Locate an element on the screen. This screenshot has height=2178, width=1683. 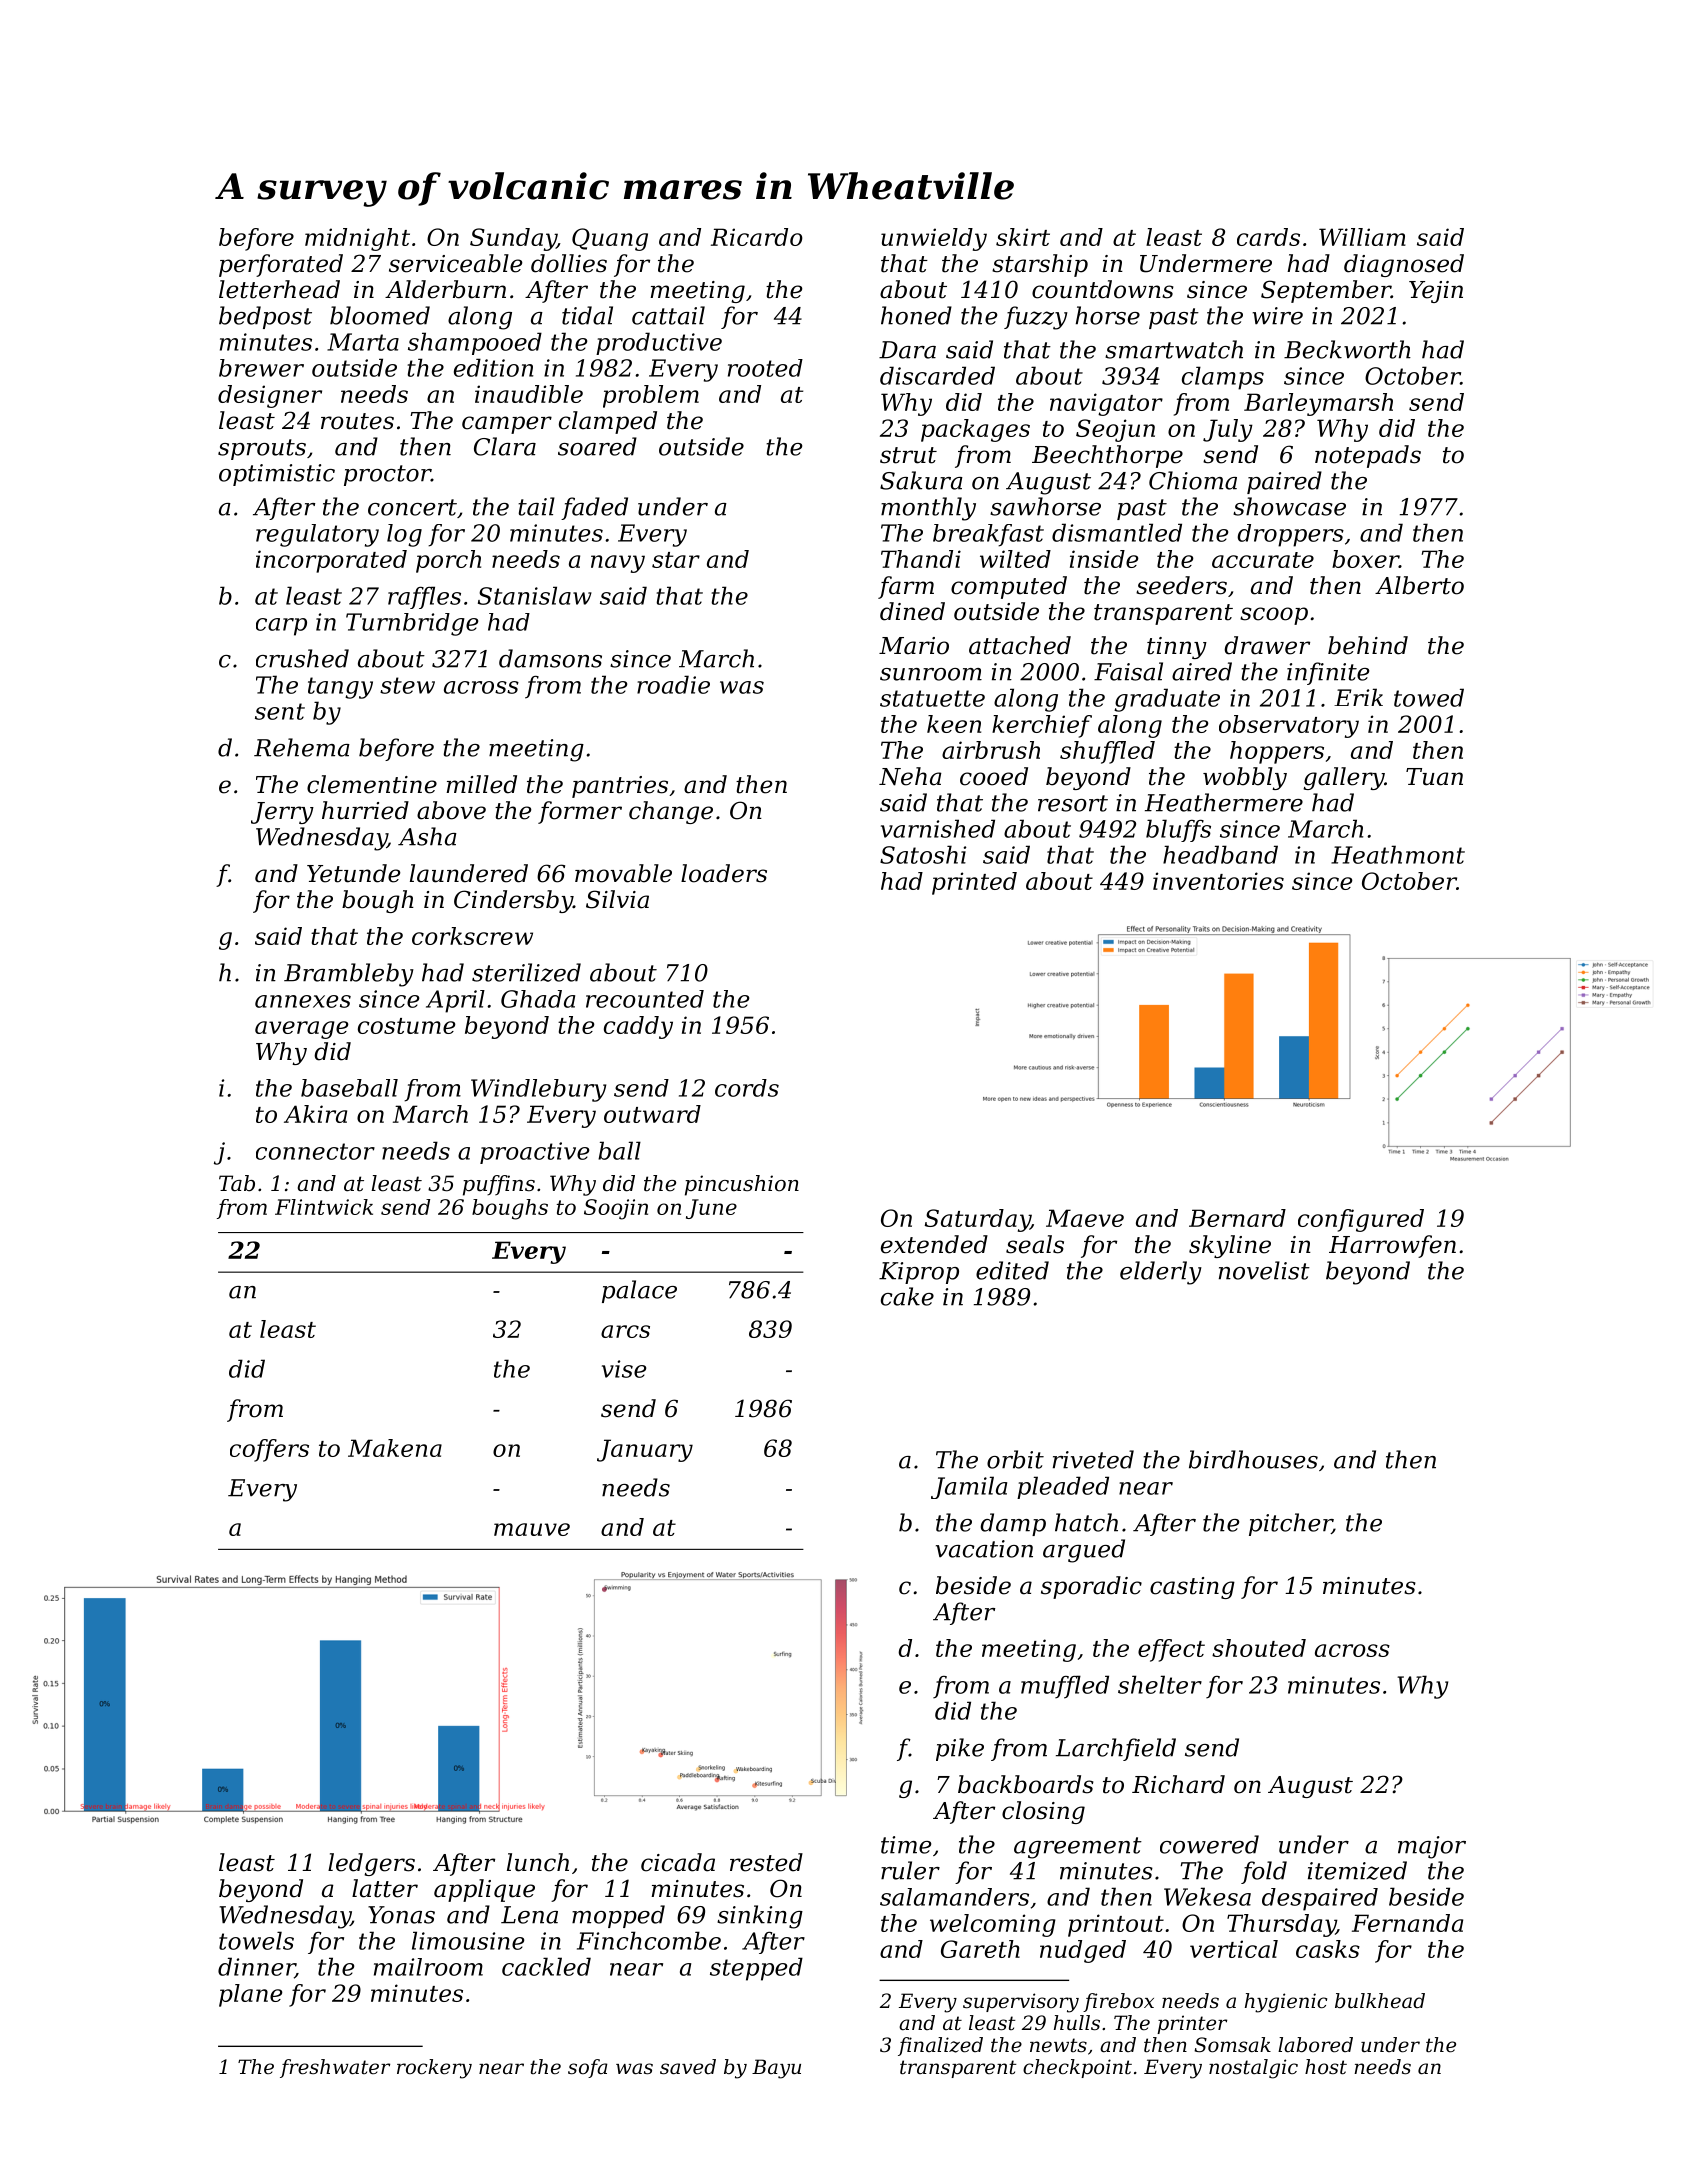
lunch is located at coordinates (538, 1862).
